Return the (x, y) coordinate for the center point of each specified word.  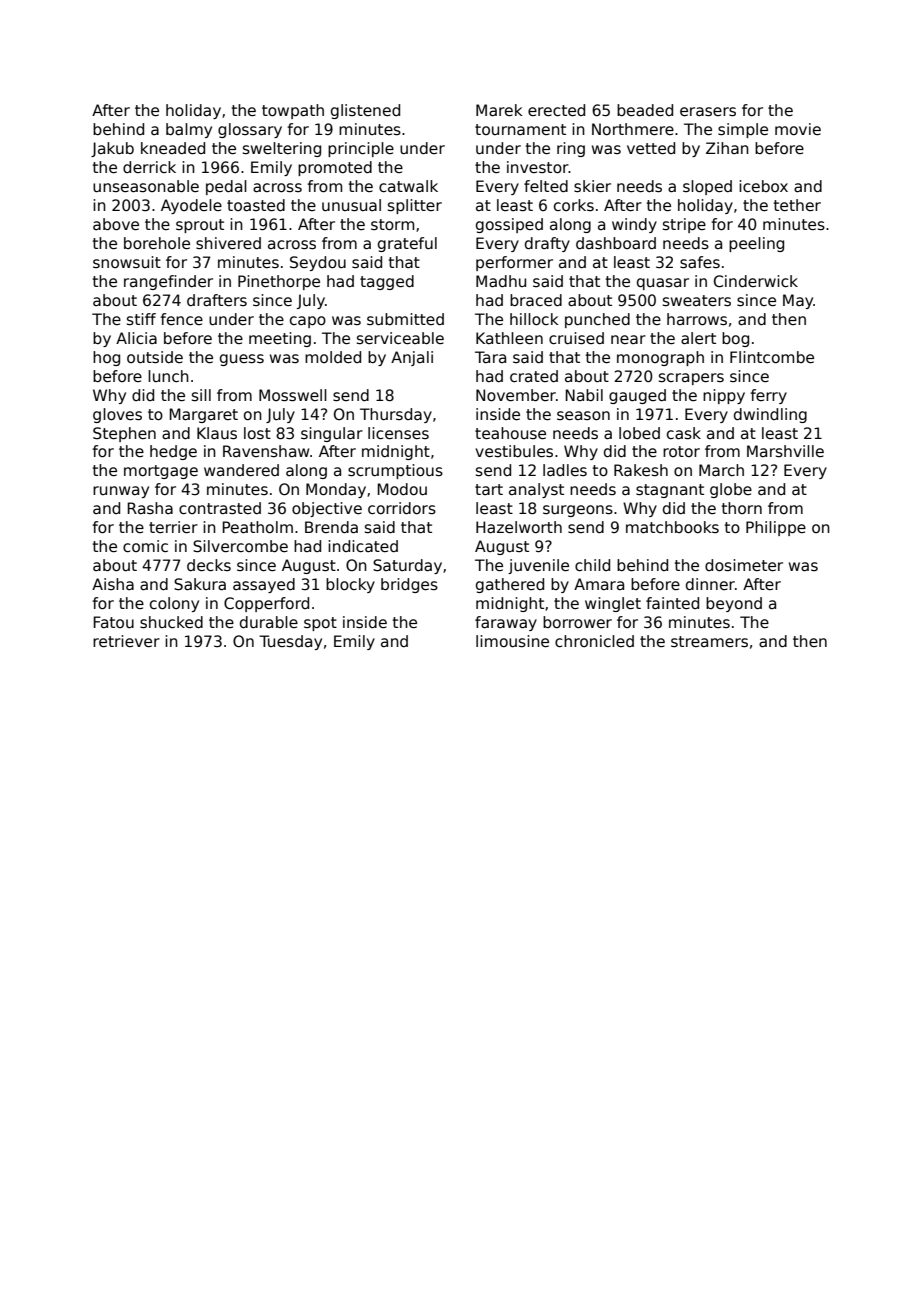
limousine (512, 641)
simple (743, 130)
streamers (709, 642)
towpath (293, 111)
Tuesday (290, 642)
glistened (365, 111)
